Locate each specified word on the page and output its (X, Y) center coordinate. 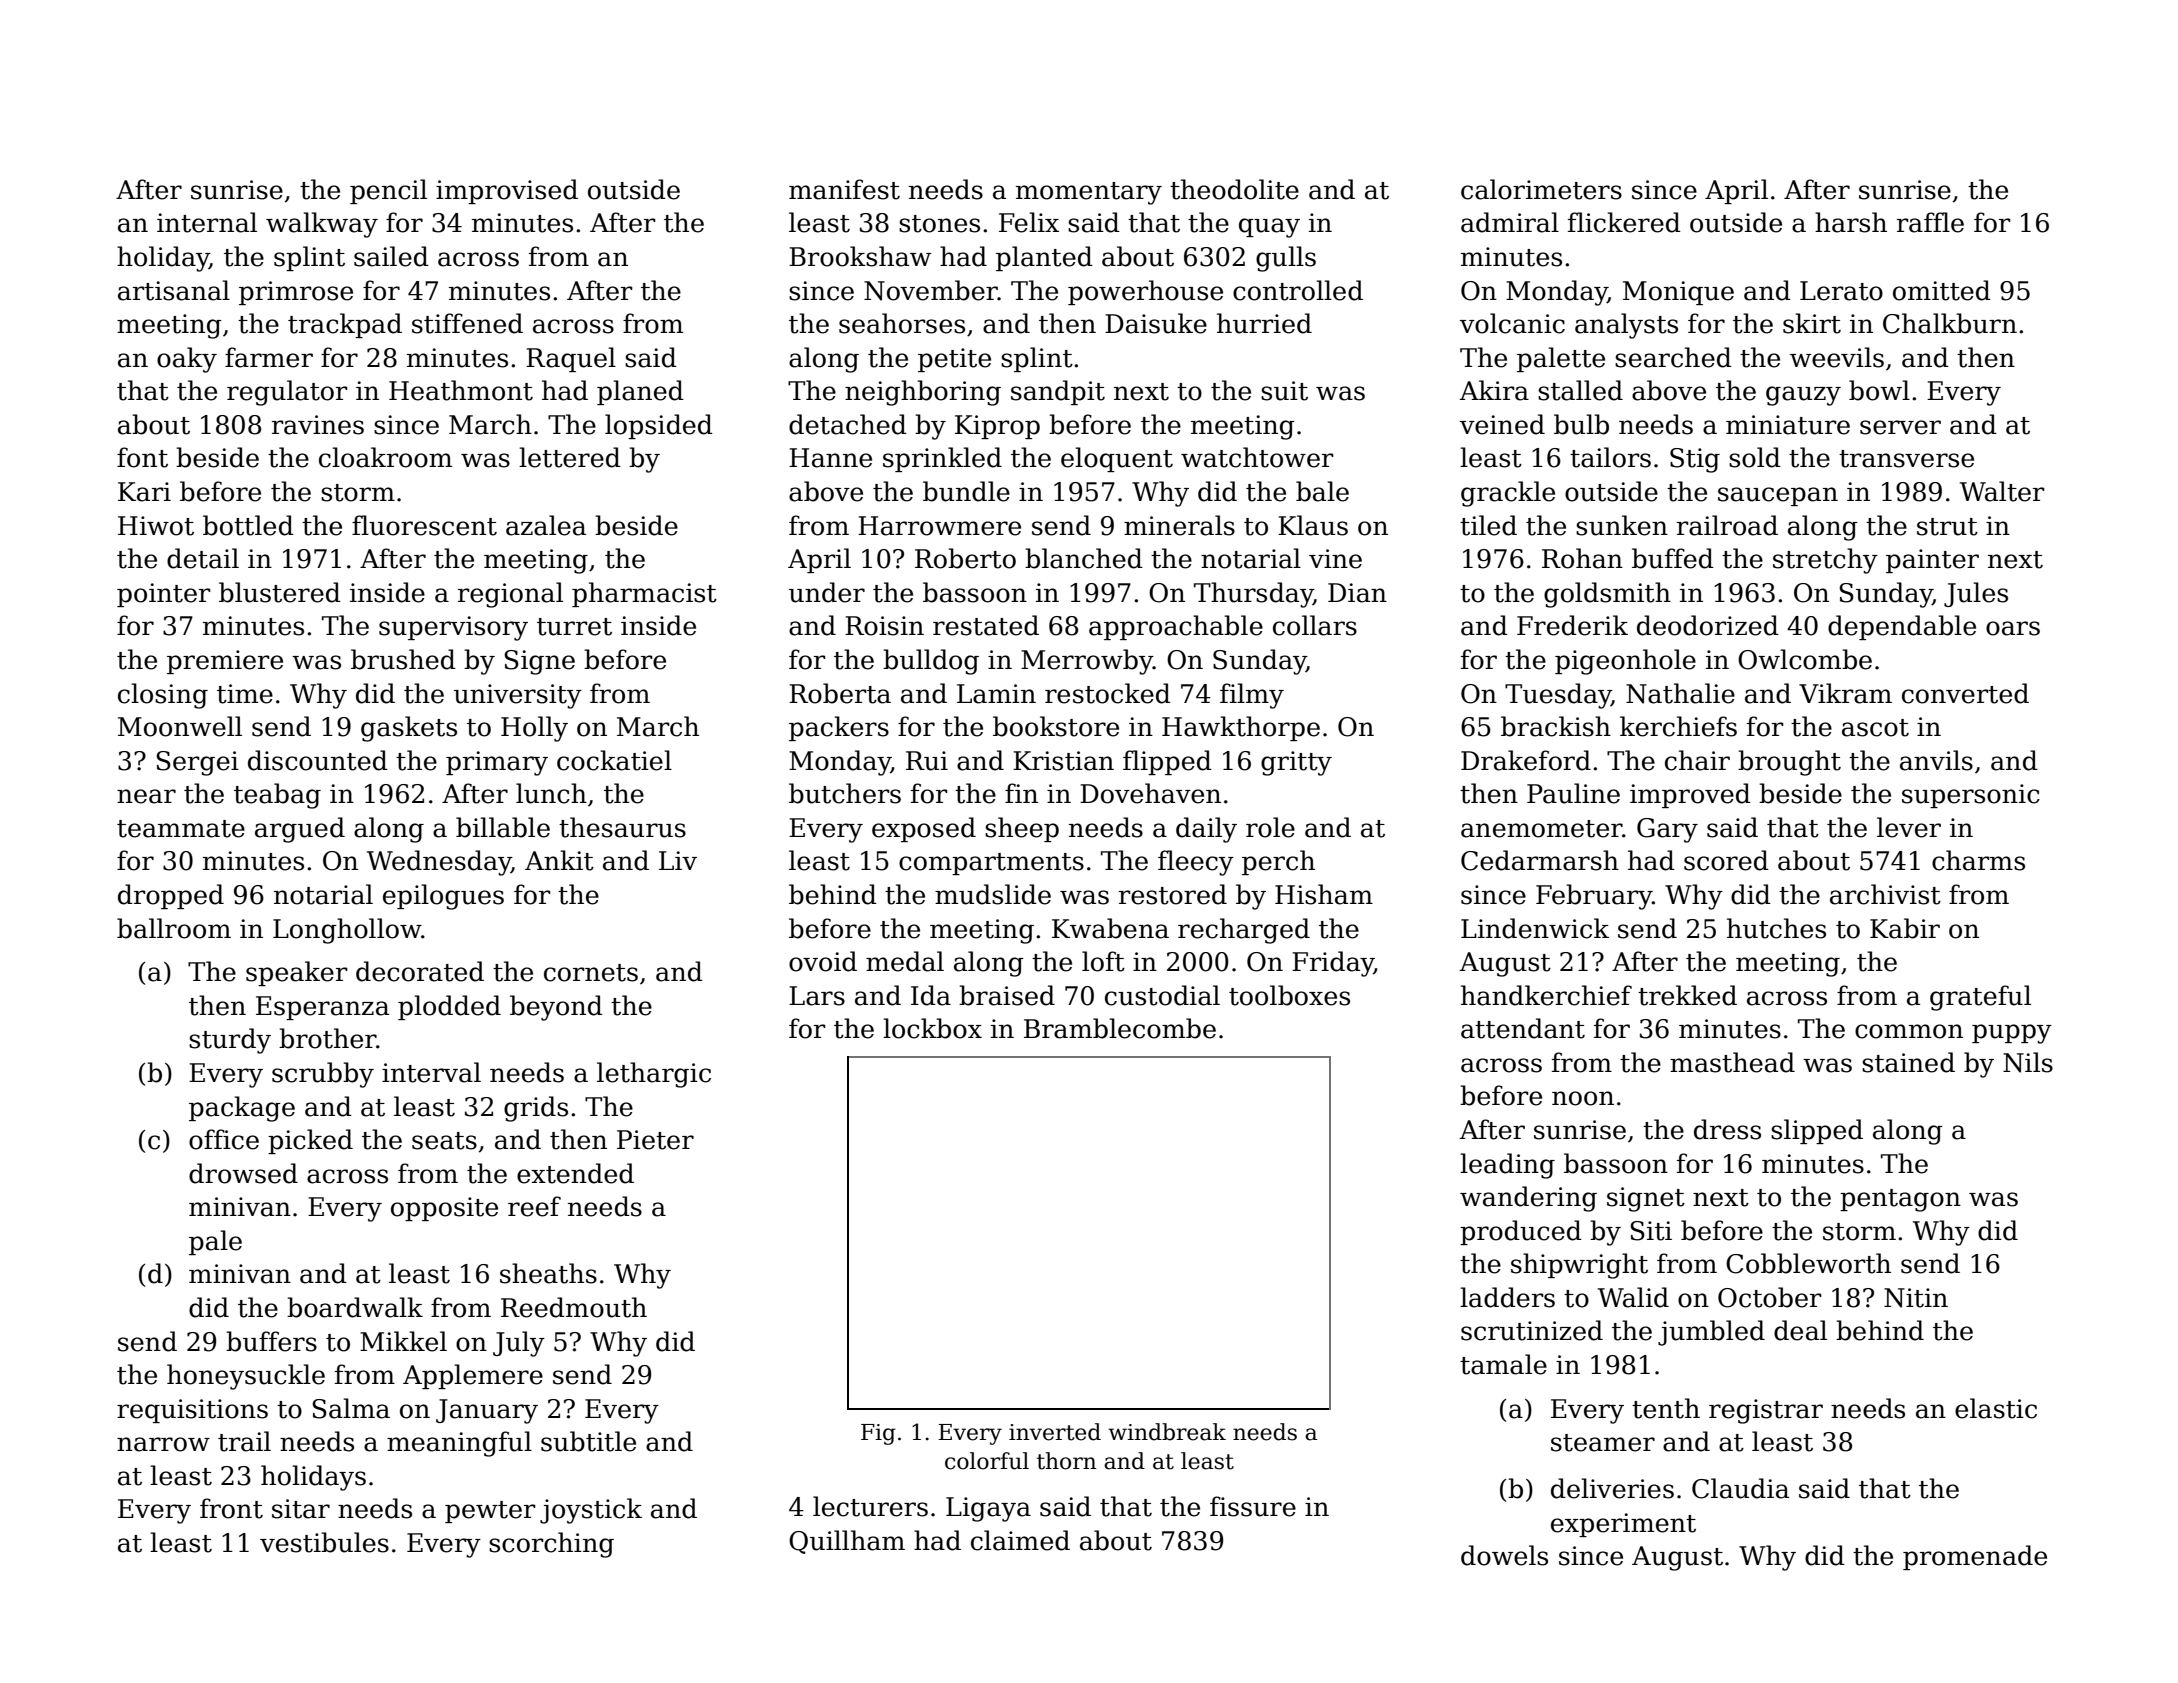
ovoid (823, 961)
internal (207, 222)
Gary (1667, 830)
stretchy (1825, 561)
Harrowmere (939, 526)
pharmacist (644, 594)
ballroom (174, 928)
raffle (1930, 222)
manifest (844, 189)
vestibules (324, 1542)
